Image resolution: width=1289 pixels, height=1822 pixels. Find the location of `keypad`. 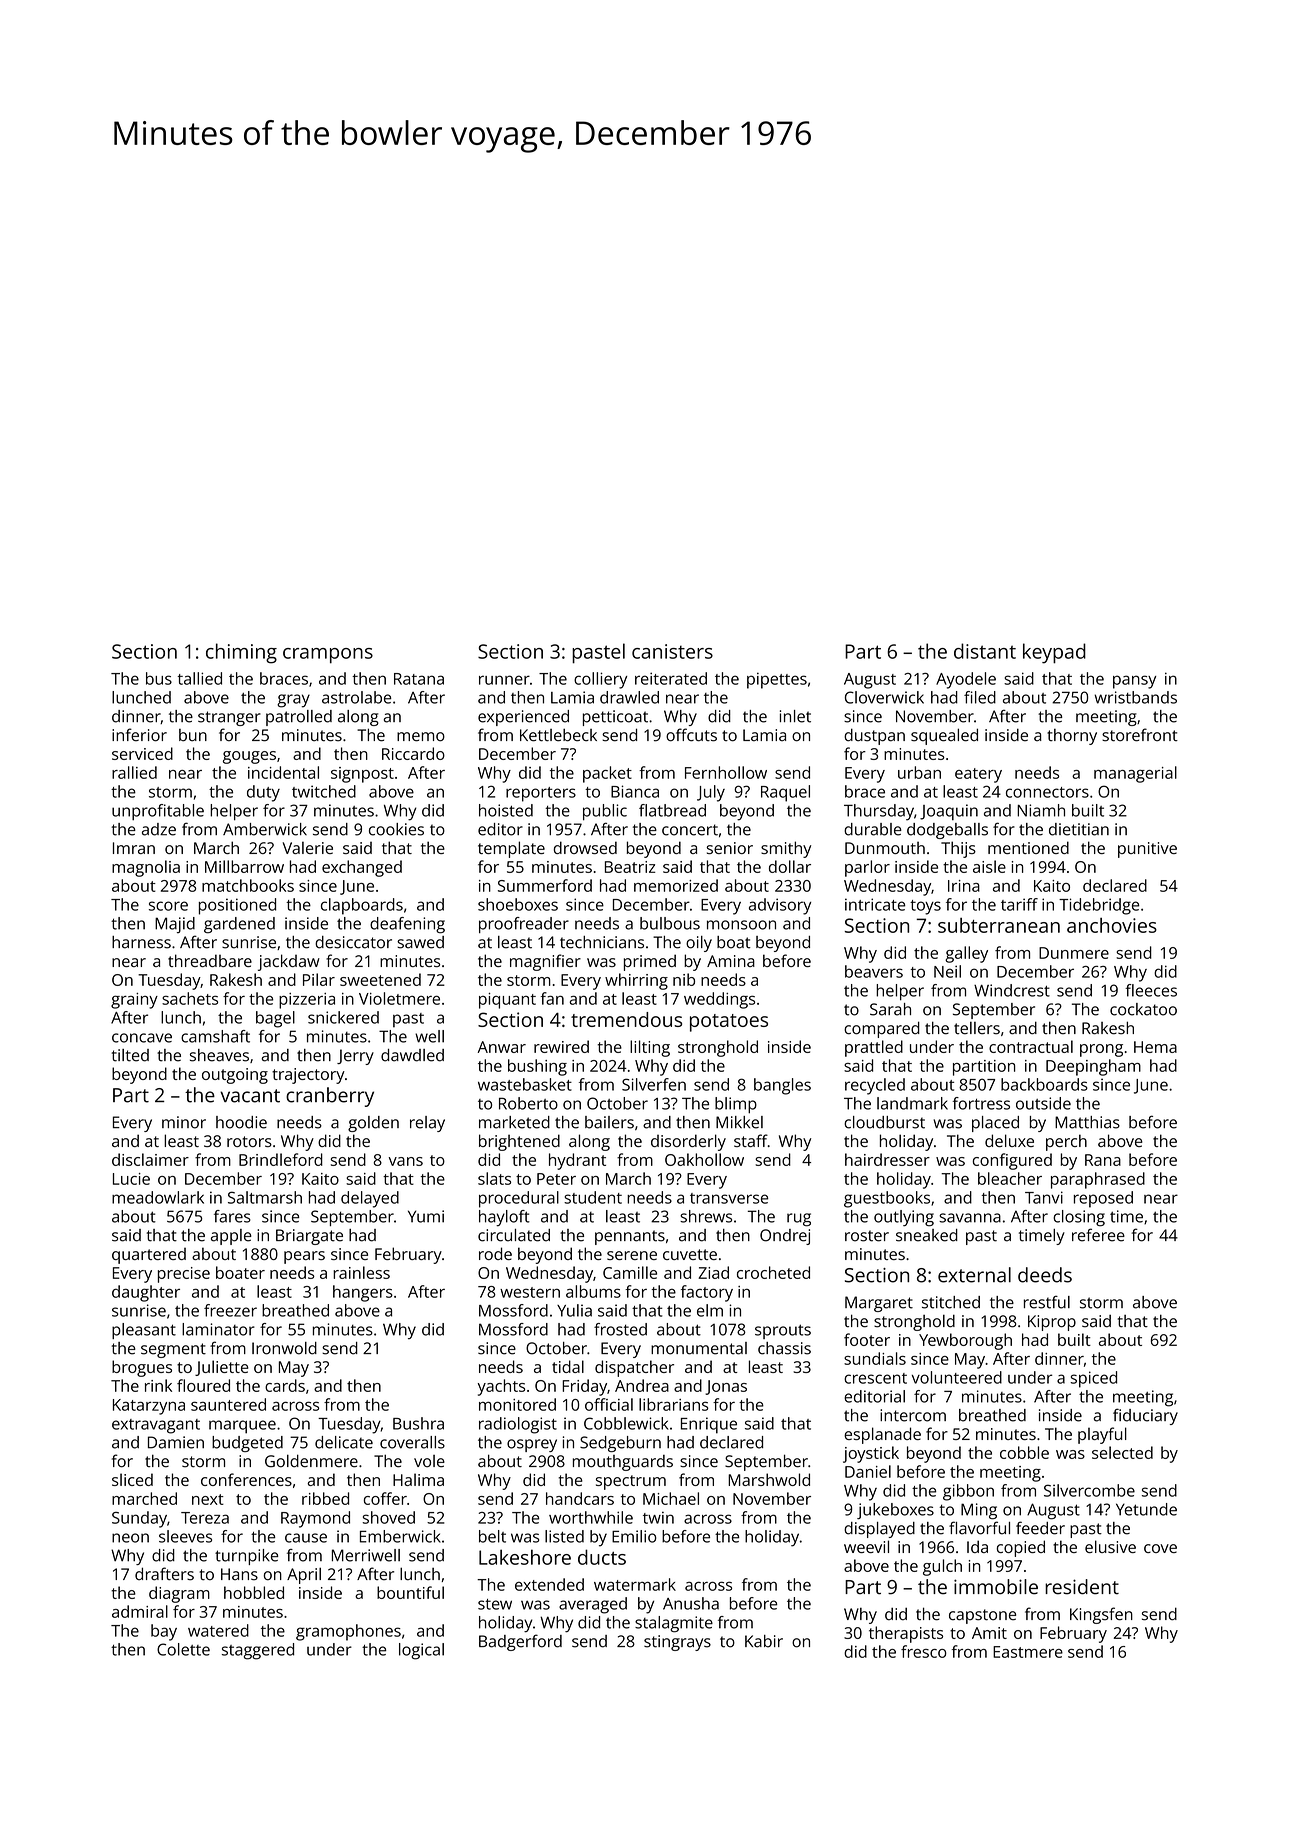

keypad is located at coordinates (1054, 653).
